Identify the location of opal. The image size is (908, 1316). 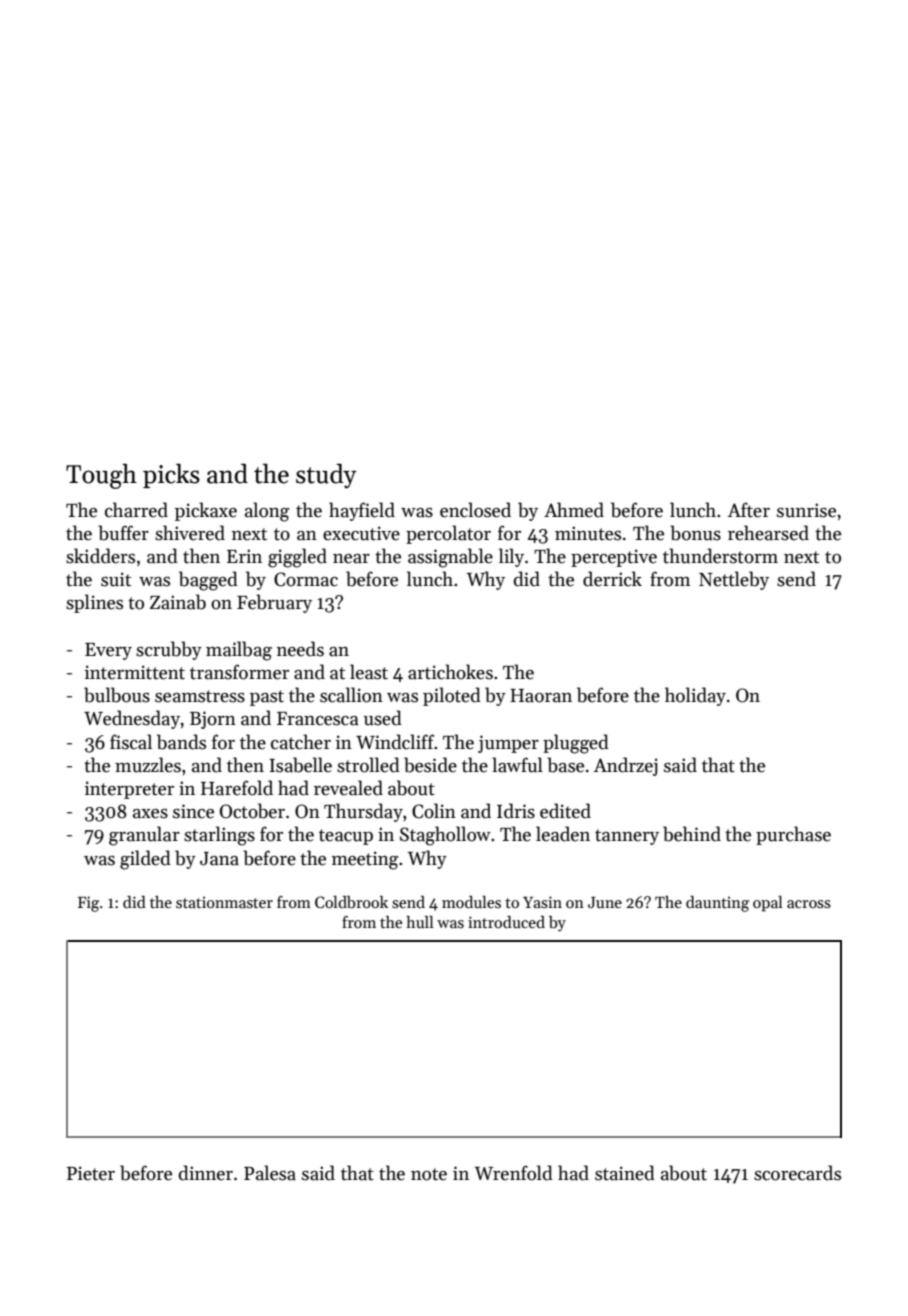
(768, 904).
